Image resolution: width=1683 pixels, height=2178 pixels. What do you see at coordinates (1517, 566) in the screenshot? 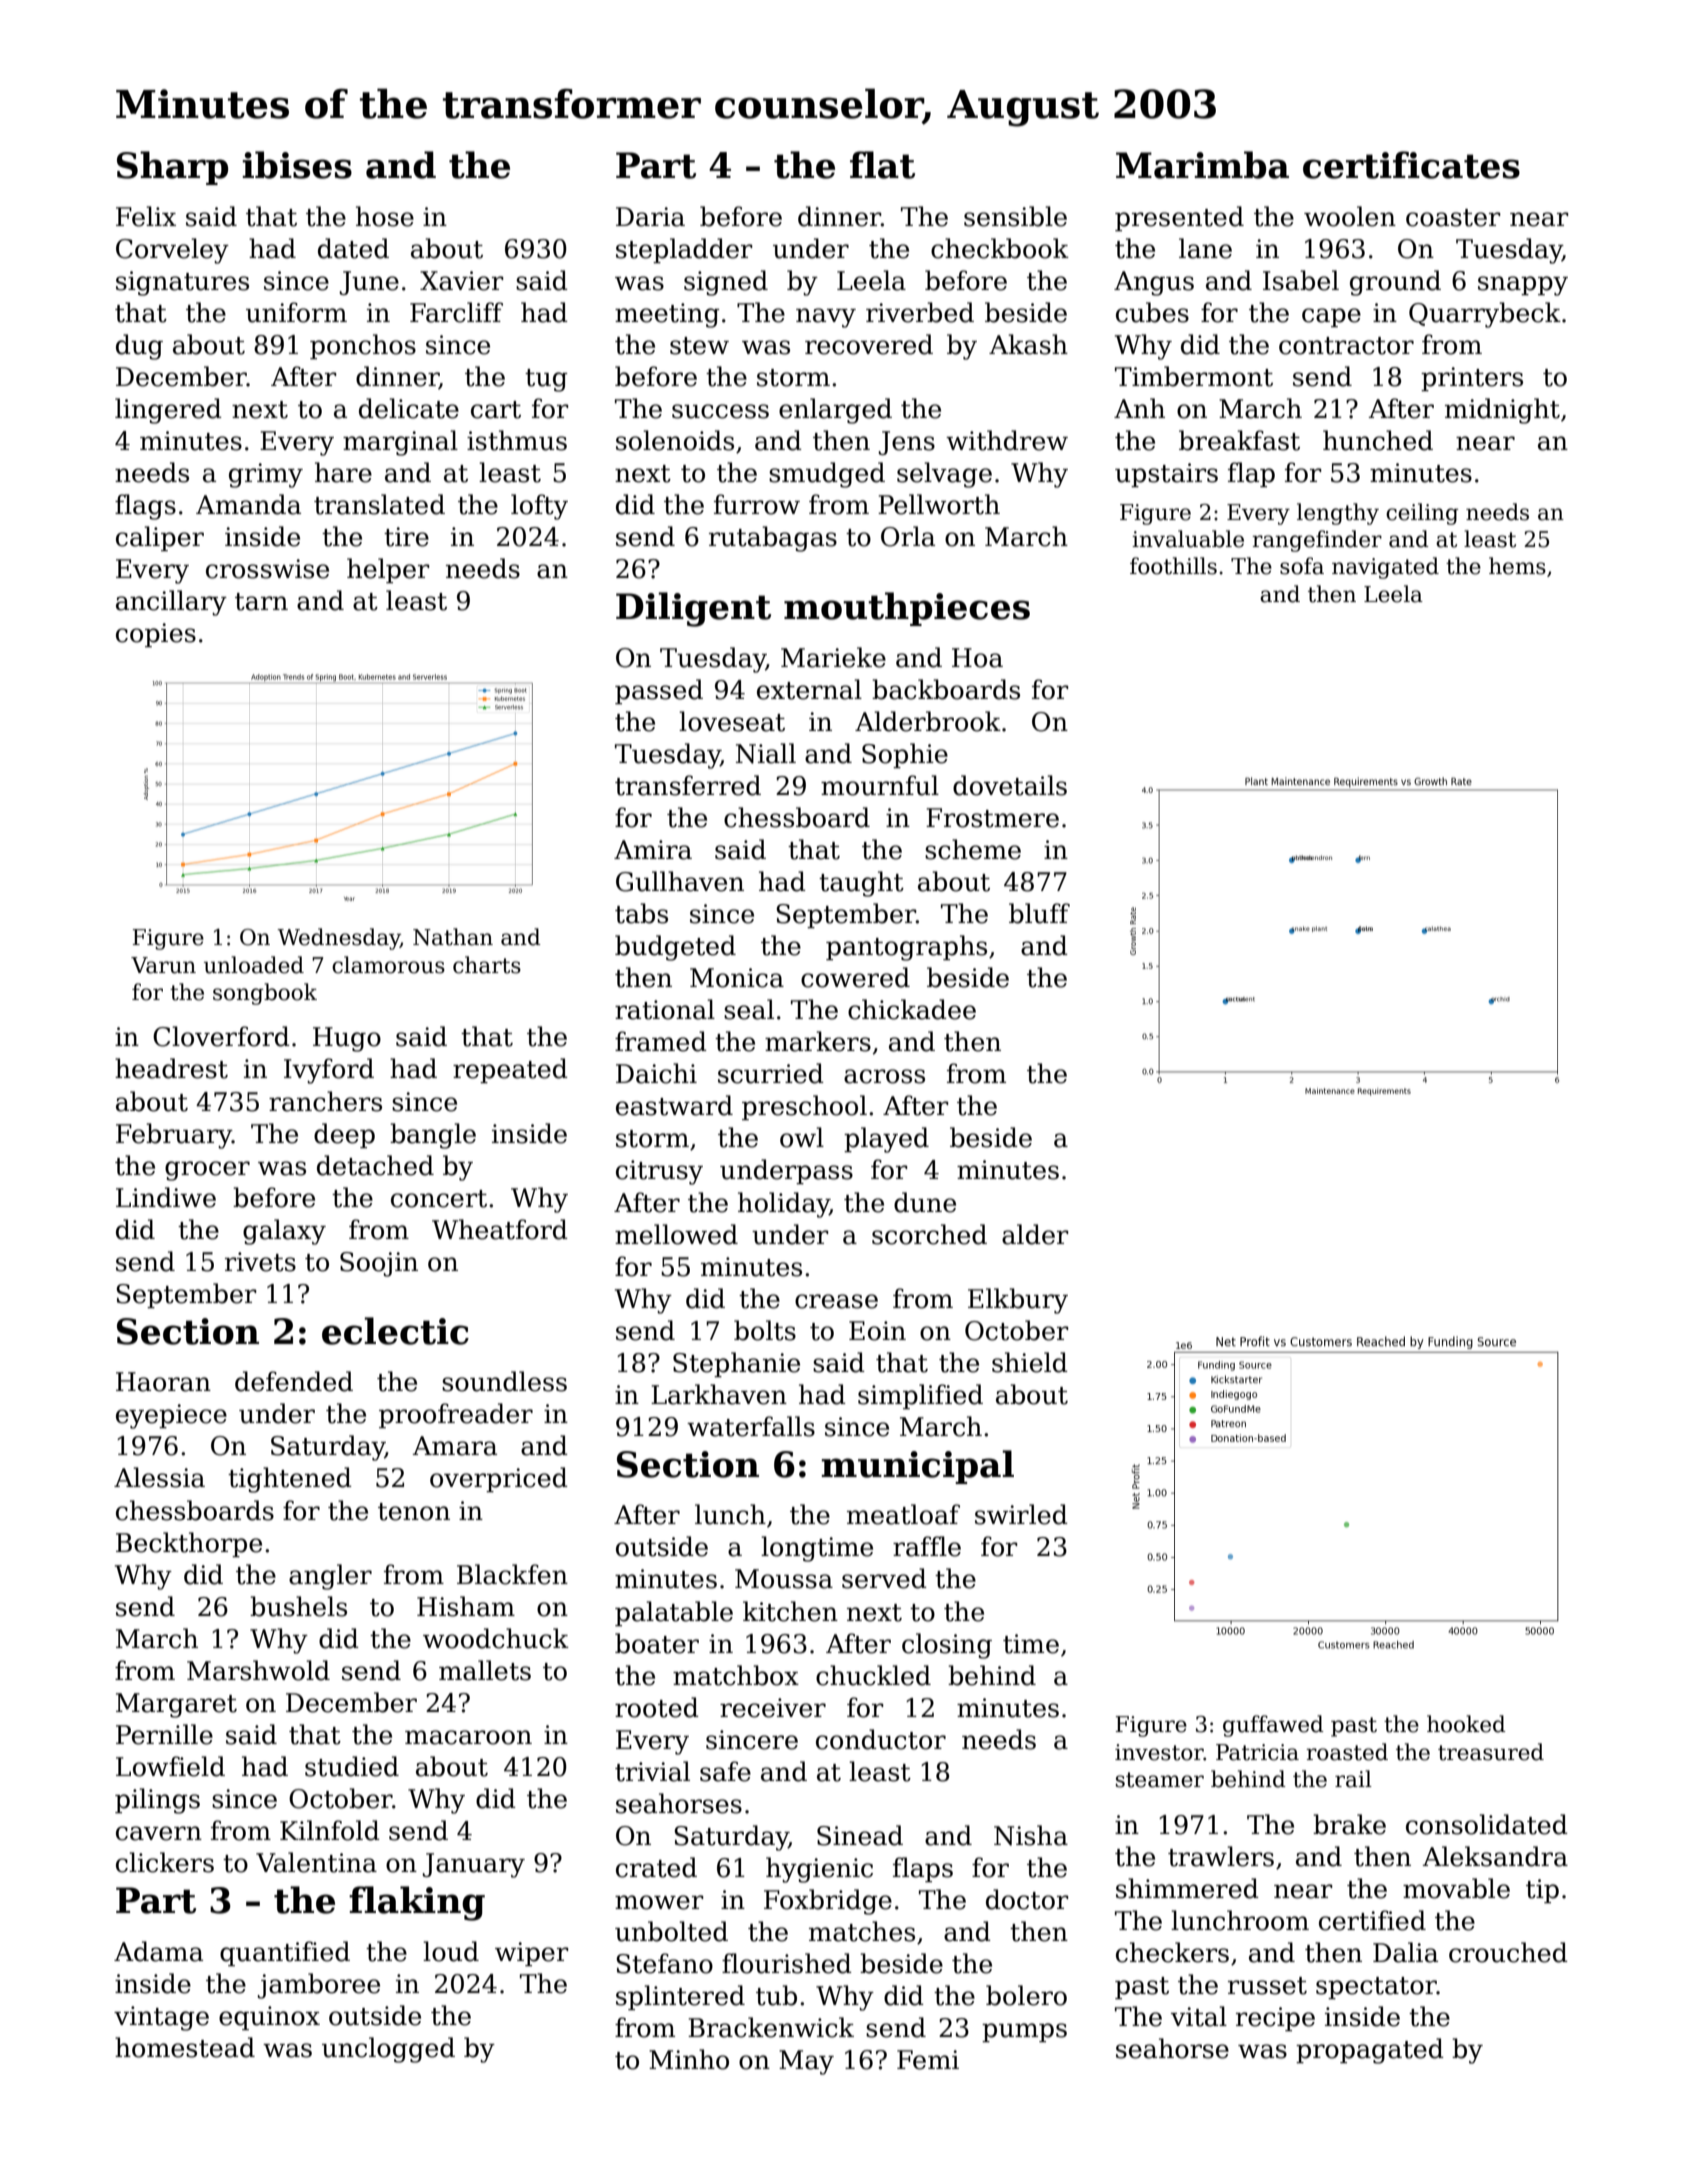
I see `hems` at bounding box center [1517, 566].
